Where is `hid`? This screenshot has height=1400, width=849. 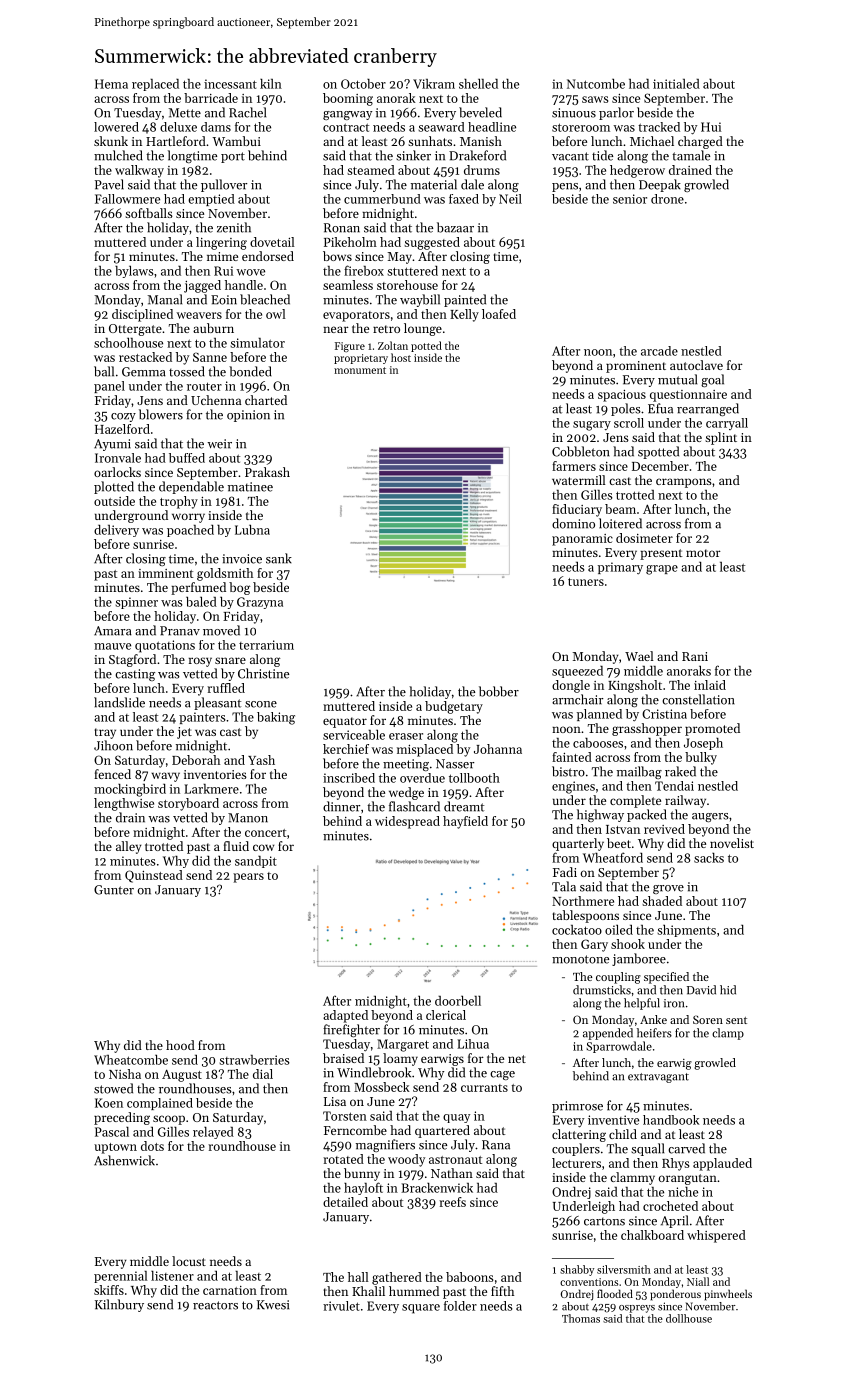
hid is located at coordinates (728, 990).
